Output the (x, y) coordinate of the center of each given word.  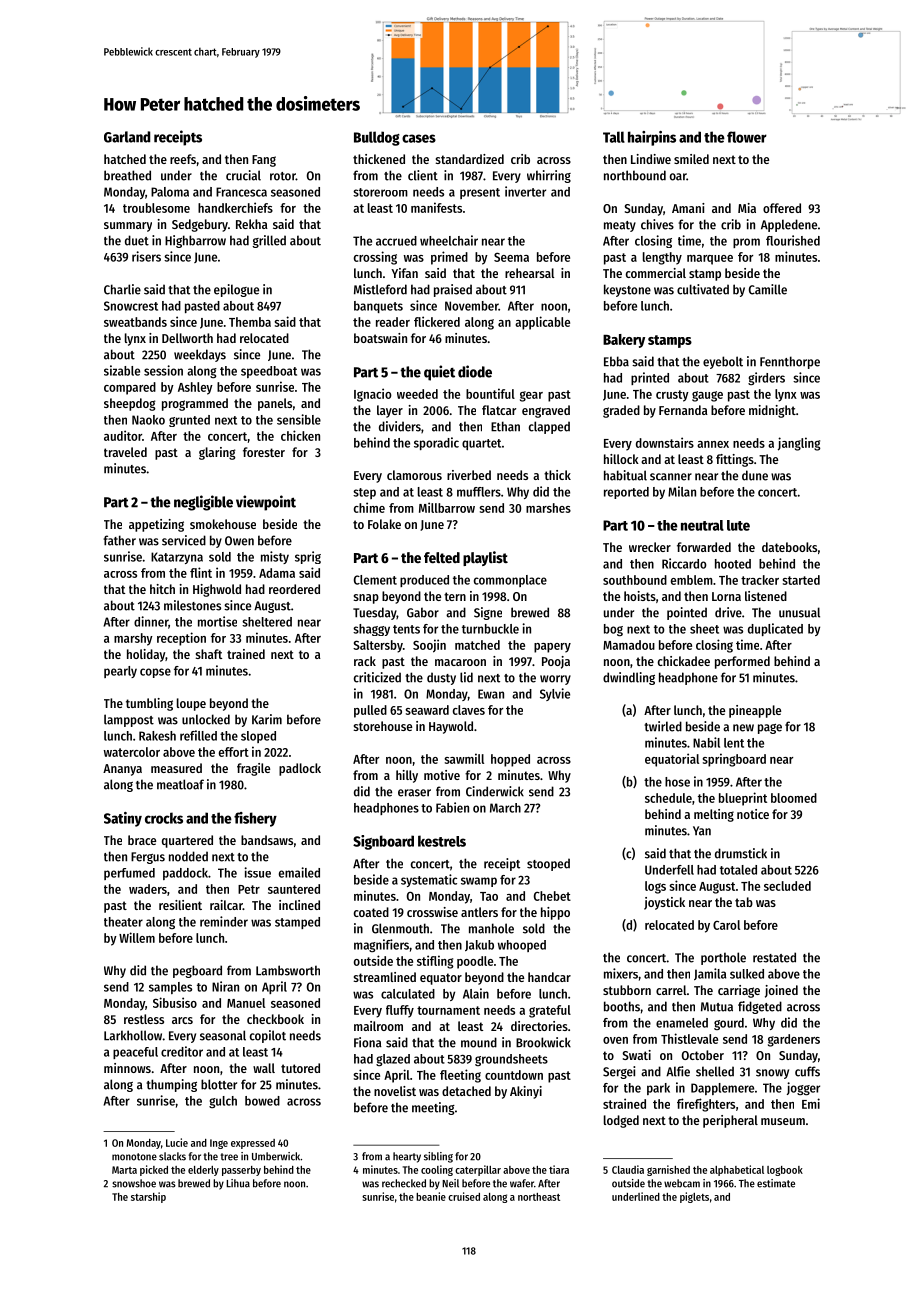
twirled (663, 726)
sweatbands (135, 322)
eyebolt (723, 362)
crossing (375, 258)
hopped (510, 760)
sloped (258, 737)
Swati (637, 1055)
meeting (433, 1108)
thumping (171, 1085)
